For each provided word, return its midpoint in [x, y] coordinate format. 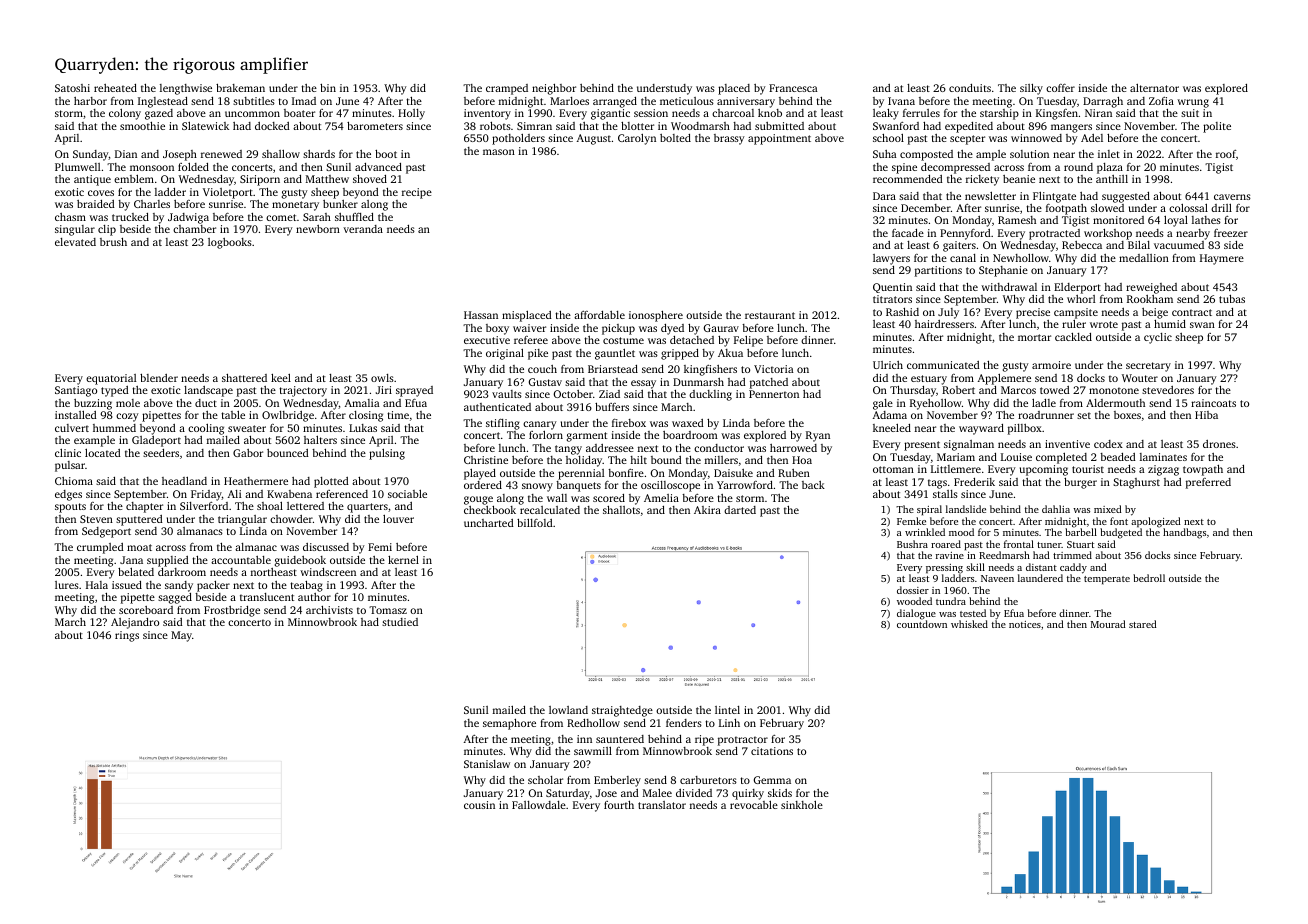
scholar [545, 780]
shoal [270, 506]
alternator [1154, 88]
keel [281, 378]
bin [328, 88]
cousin [479, 805]
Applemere [1004, 379]
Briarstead [613, 369]
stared [1142, 624]
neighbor [554, 89]
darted [740, 510]
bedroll [1149, 578]
